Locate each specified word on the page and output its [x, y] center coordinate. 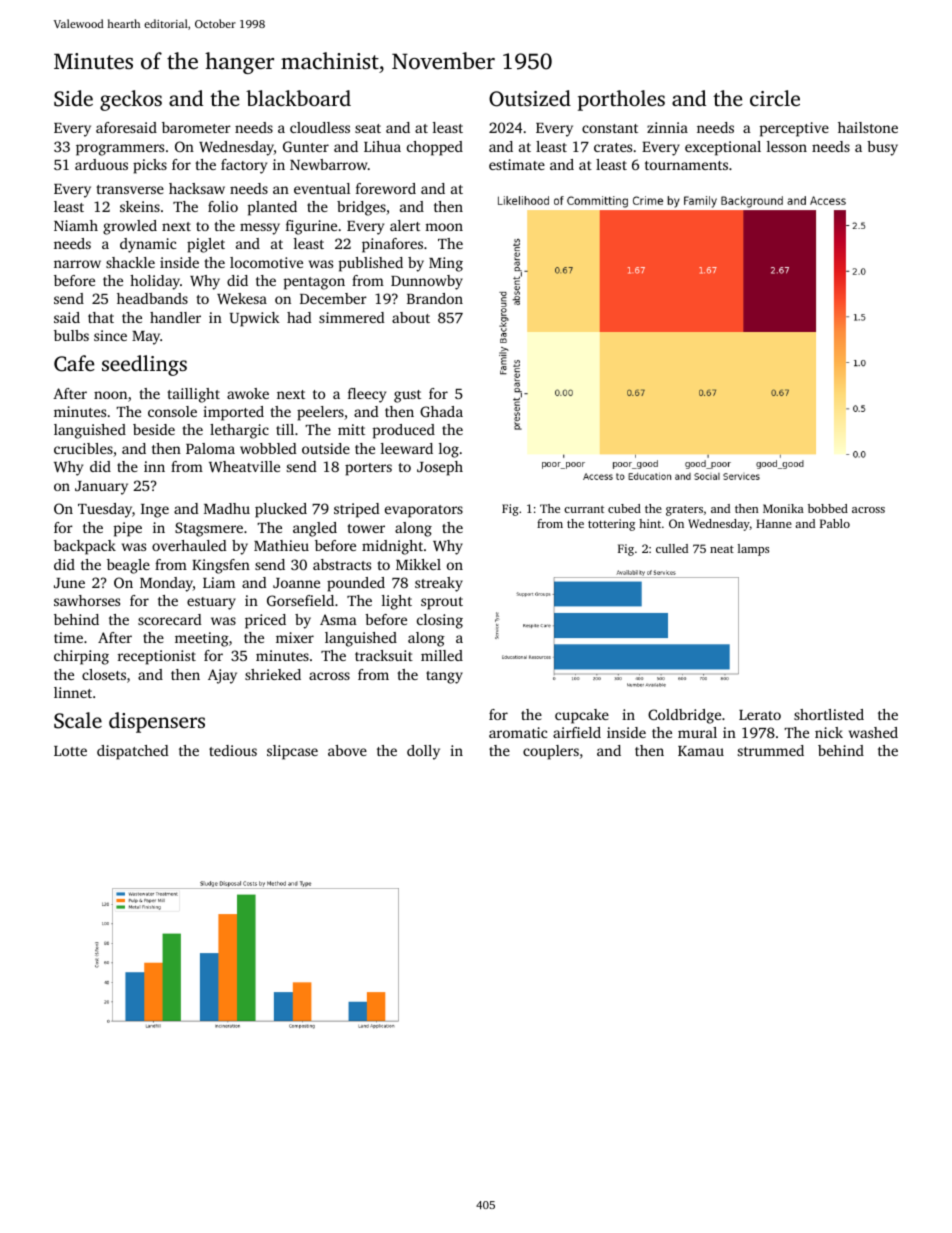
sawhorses [87, 600]
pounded [356, 584]
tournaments [686, 165]
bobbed [828, 508]
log [449, 450]
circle [775, 98]
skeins [140, 206]
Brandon [435, 298]
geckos [131, 100]
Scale [78, 720]
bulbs [71, 335]
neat [722, 549]
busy [882, 148]
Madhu [227, 508]
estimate [517, 164]
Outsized [530, 98]
